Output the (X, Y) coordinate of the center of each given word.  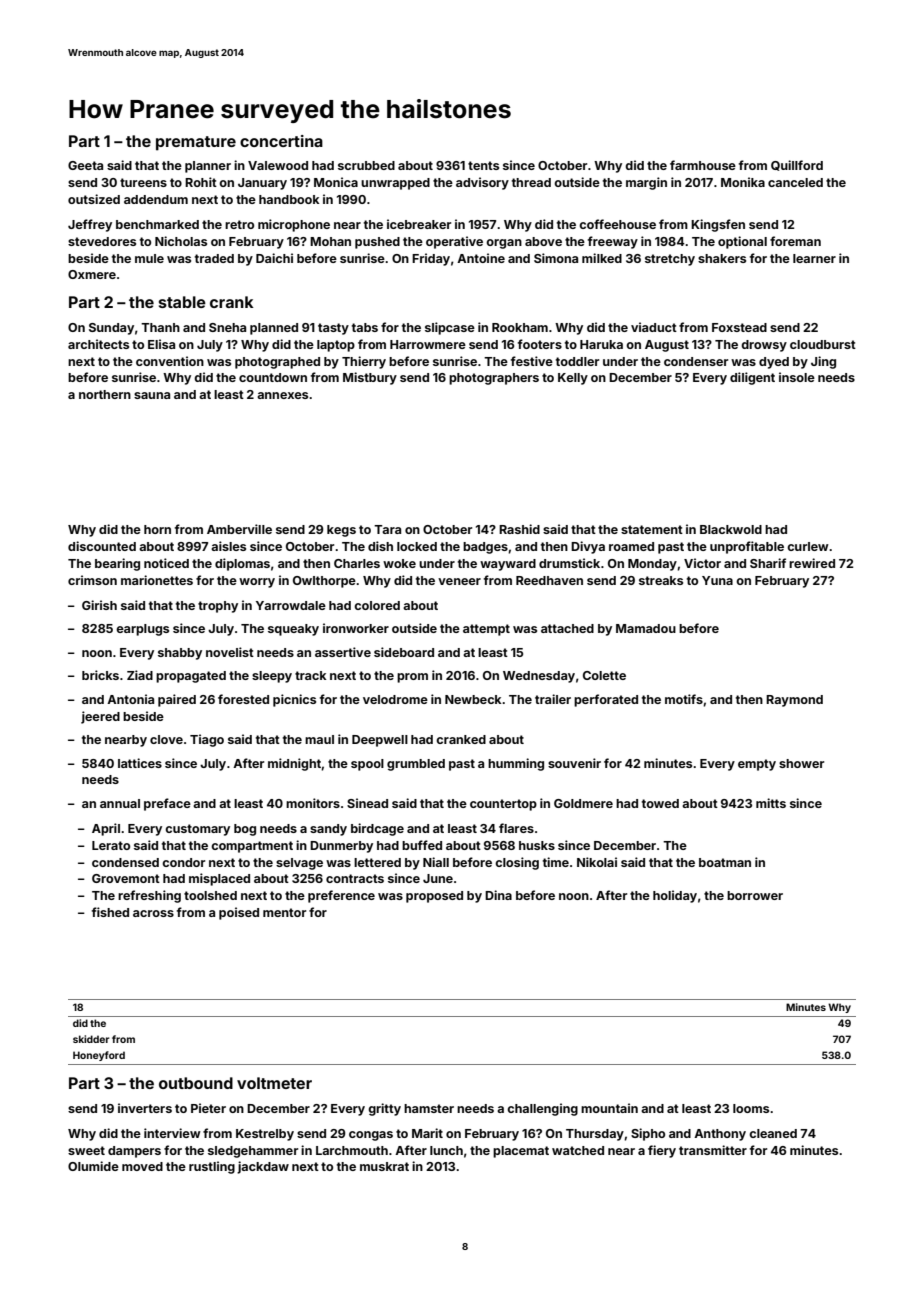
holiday (675, 896)
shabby (180, 654)
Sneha (227, 327)
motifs (684, 699)
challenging (542, 1109)
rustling (212, 1167)
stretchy (670, 260)
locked (417, 546)
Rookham (520, 327)
